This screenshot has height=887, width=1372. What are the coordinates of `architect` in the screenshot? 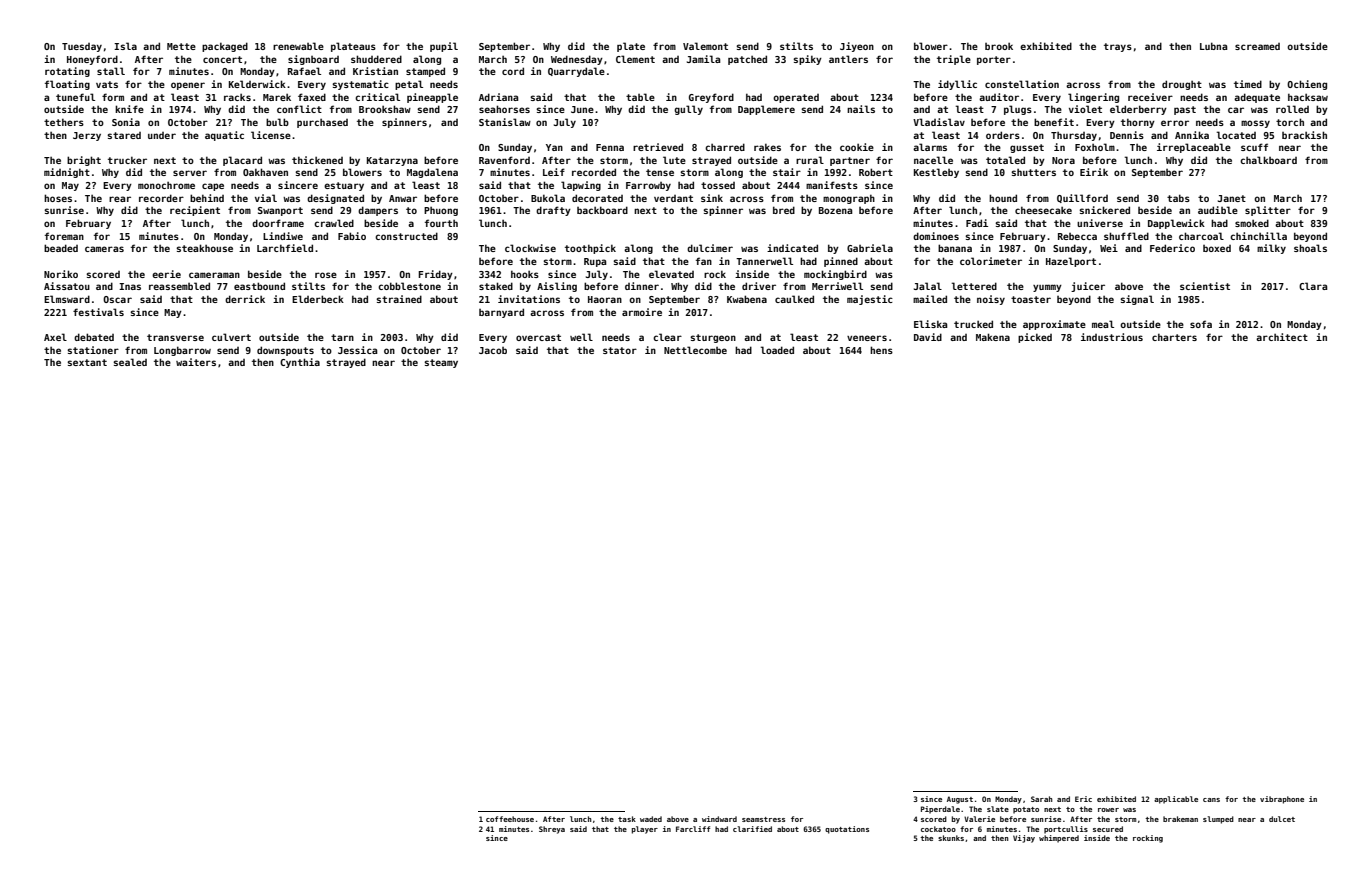 It's located at (1282, 337).
